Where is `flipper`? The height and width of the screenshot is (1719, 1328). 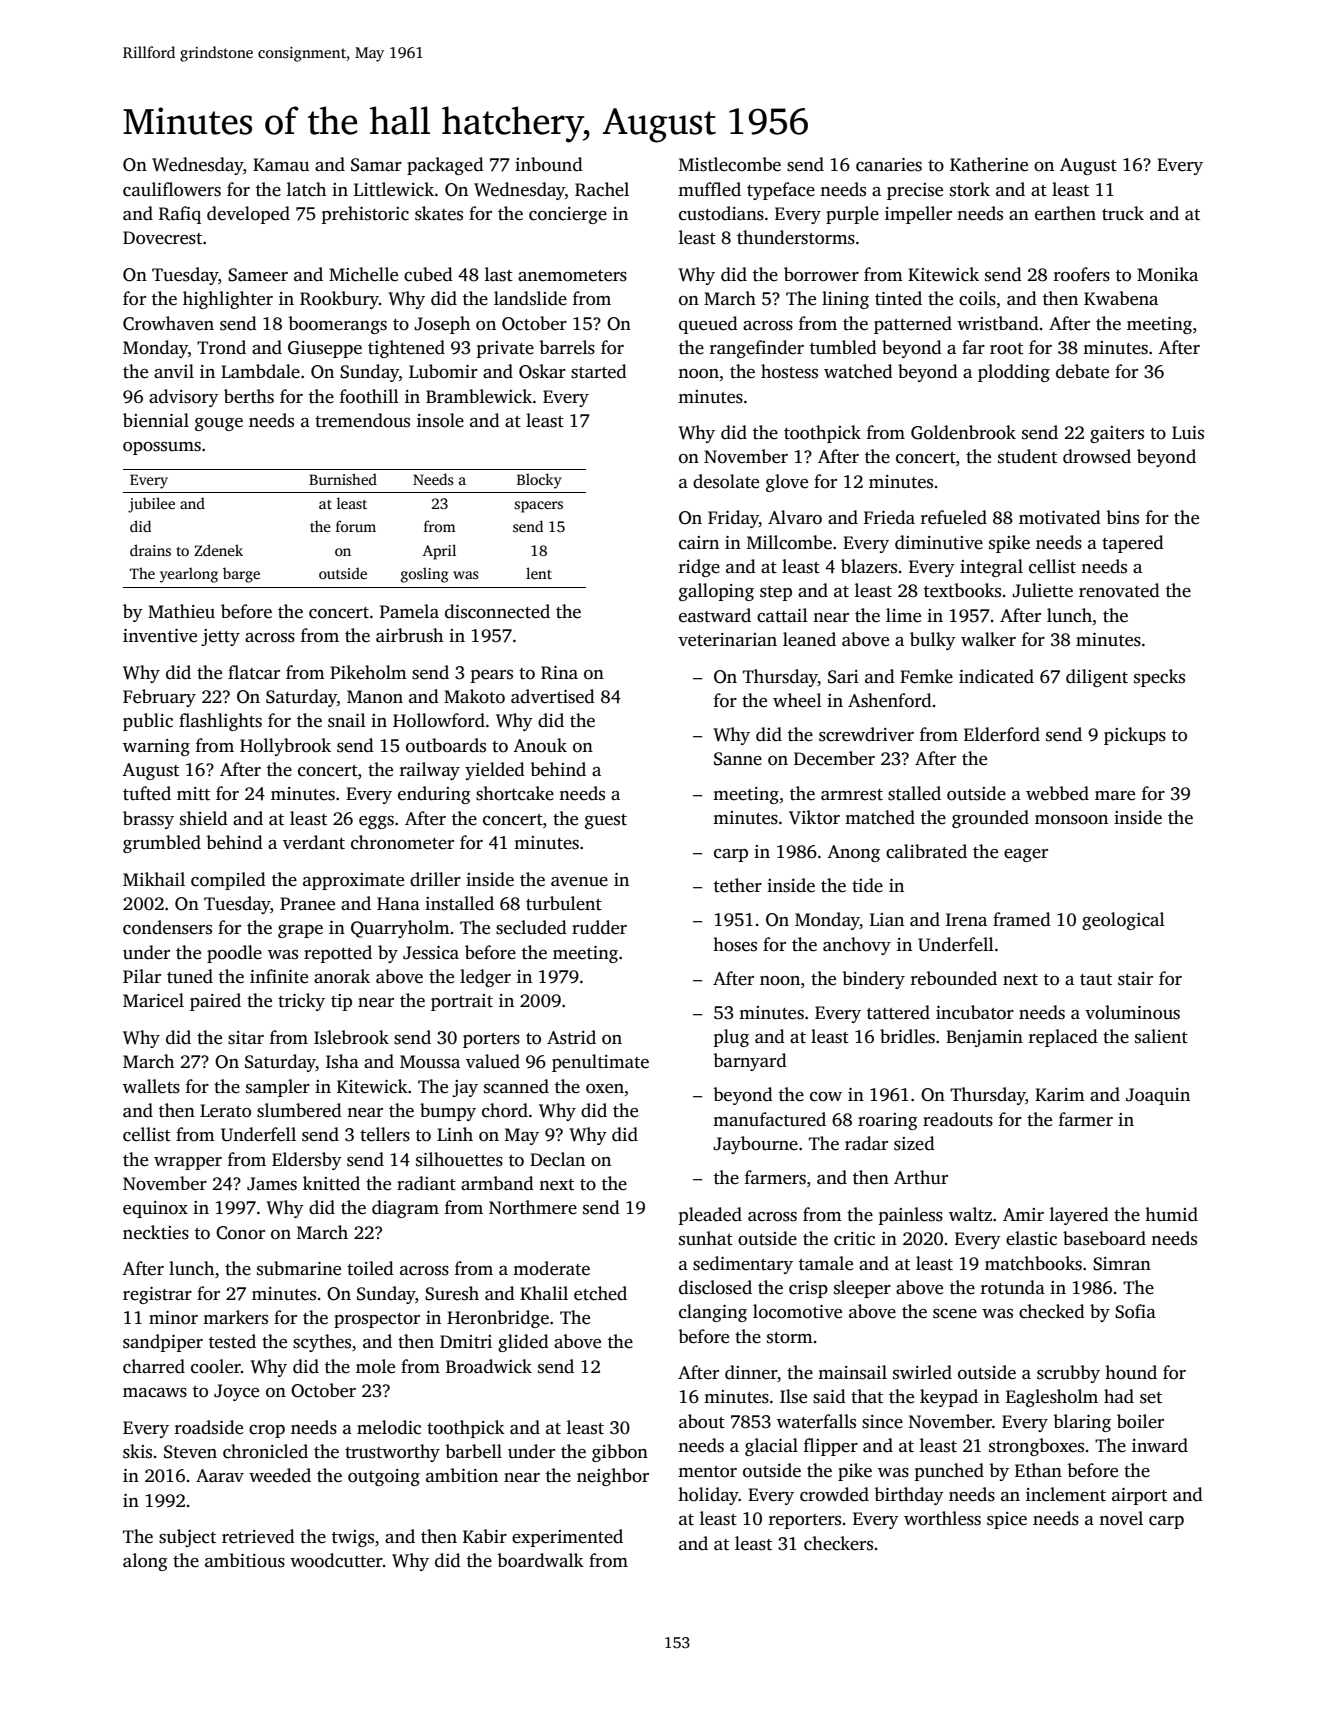
flipper is located at coordinates (831, 1447).
